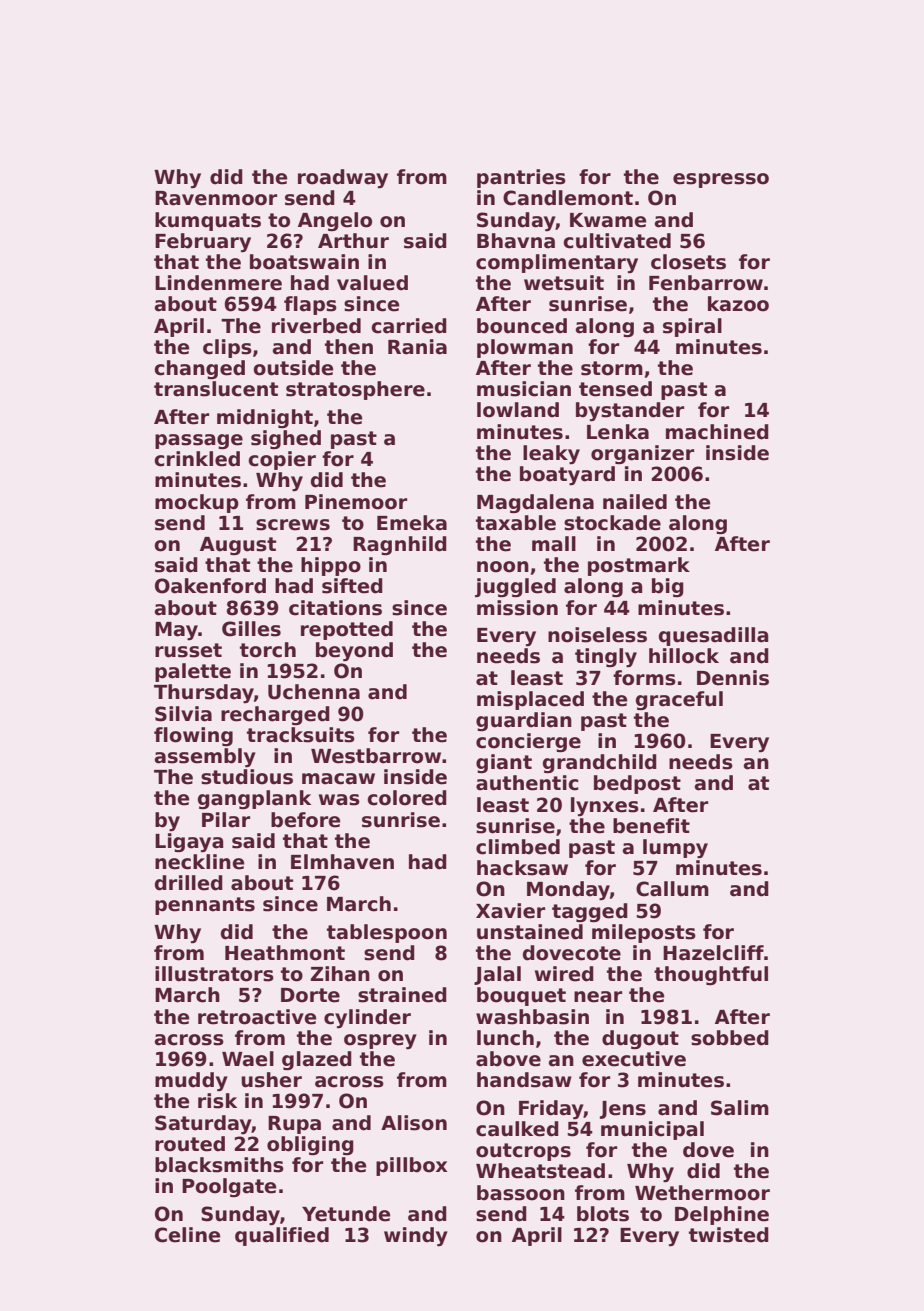 This image has height=1311, width=924. What do you see at coordinates (372, 283) in the image?
I see `valued` at bounding box center [372, 283].
